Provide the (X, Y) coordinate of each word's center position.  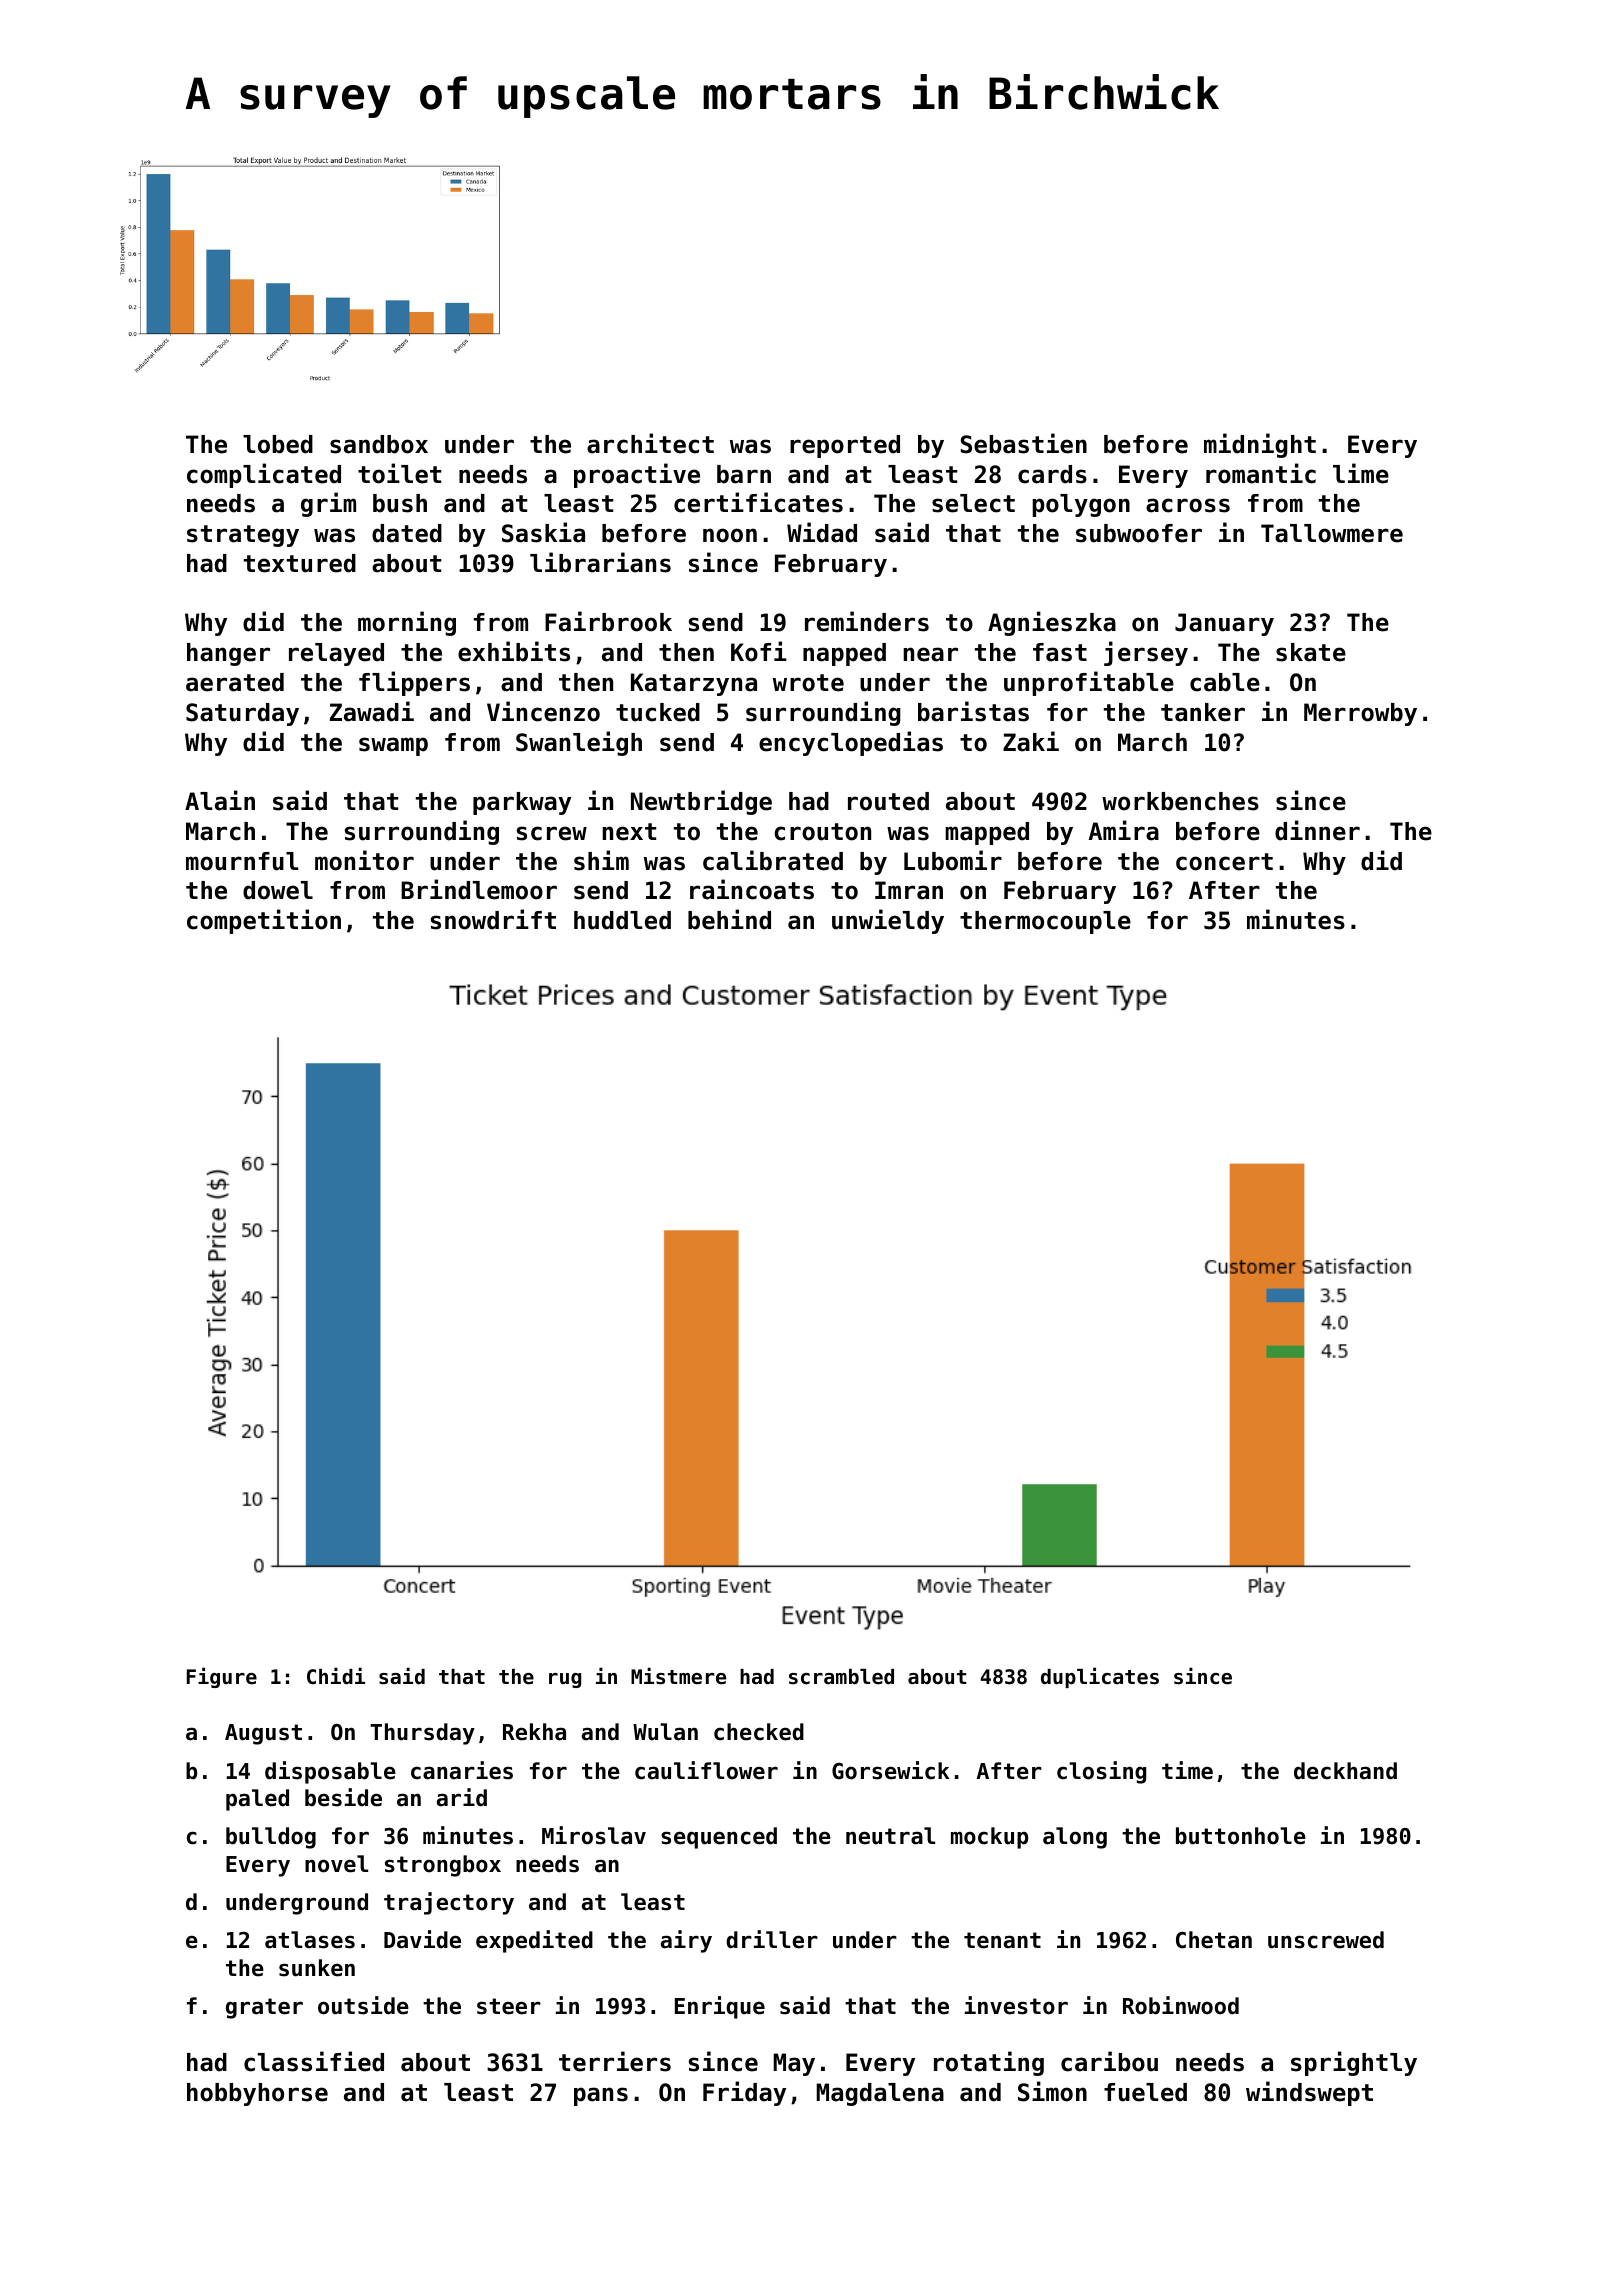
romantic (1261, 473)
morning (407, 623)
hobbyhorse (257, 2094)
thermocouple (1045, 922)
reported (845, 446)
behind (729, 919)
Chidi (336, 1676)
